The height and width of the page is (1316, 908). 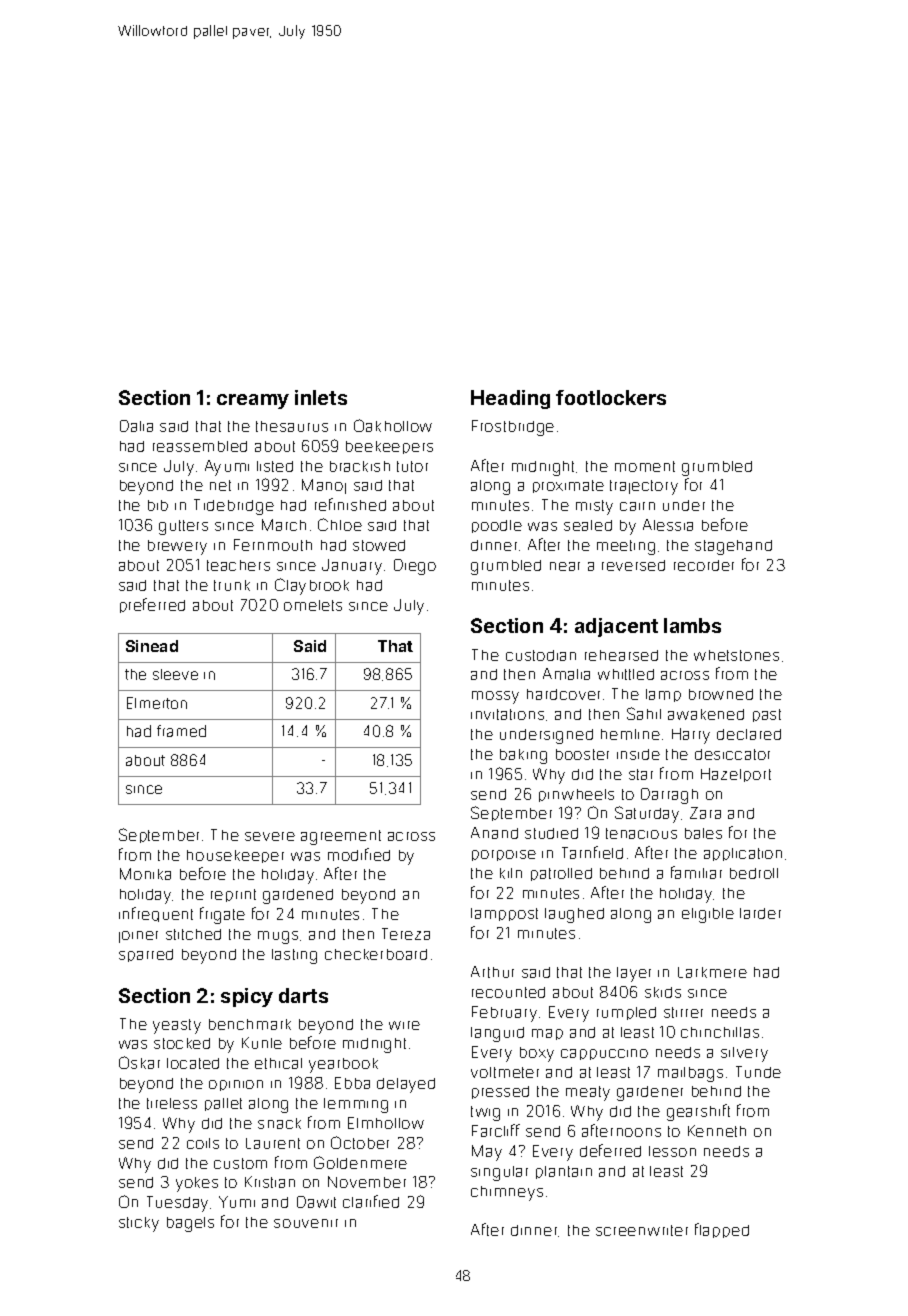 I want to click on brewery, so click(x=177, y=547).
